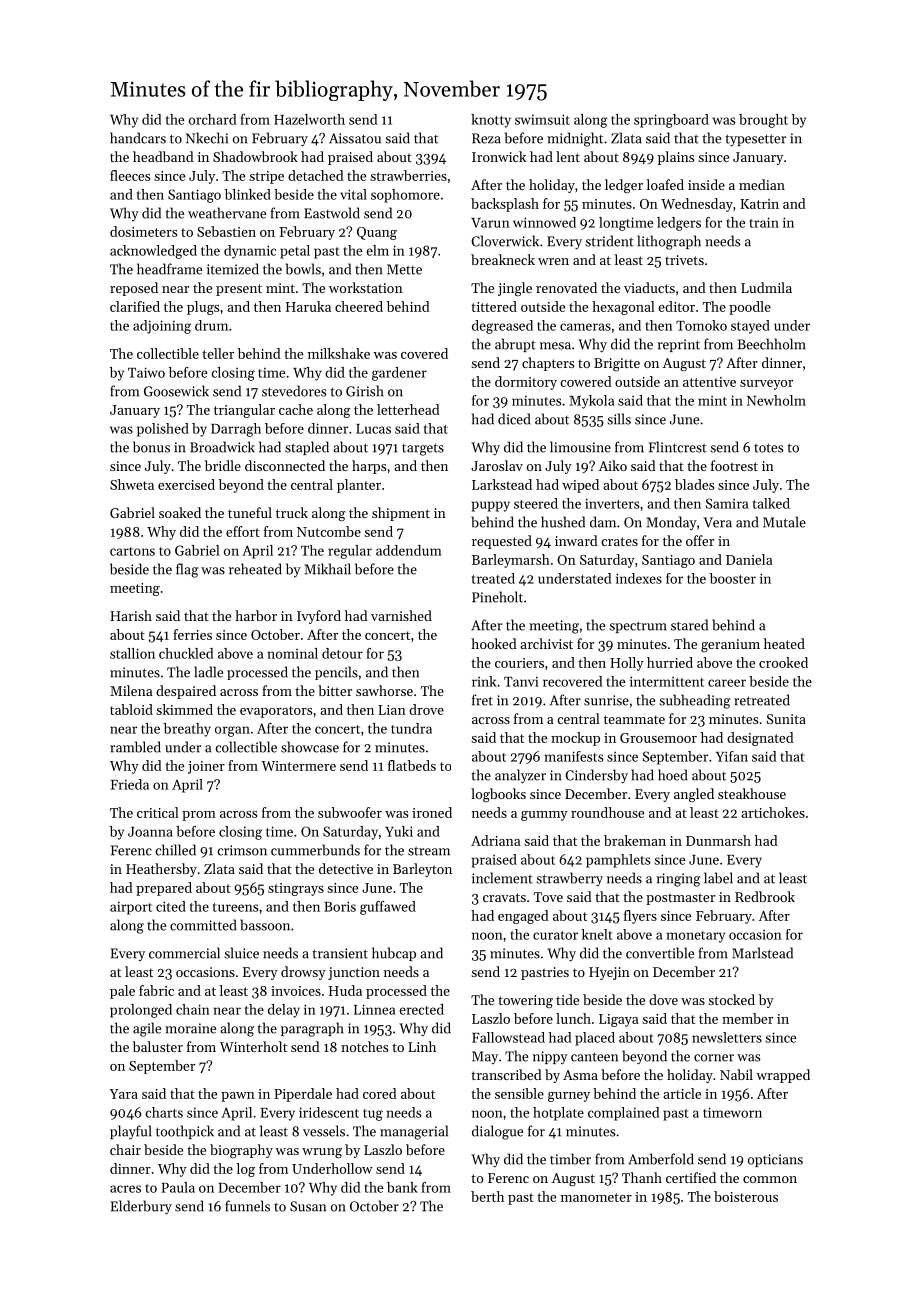  Describe the element at coordinates (123, 1094) in the image. I see `Yara` at that location.
